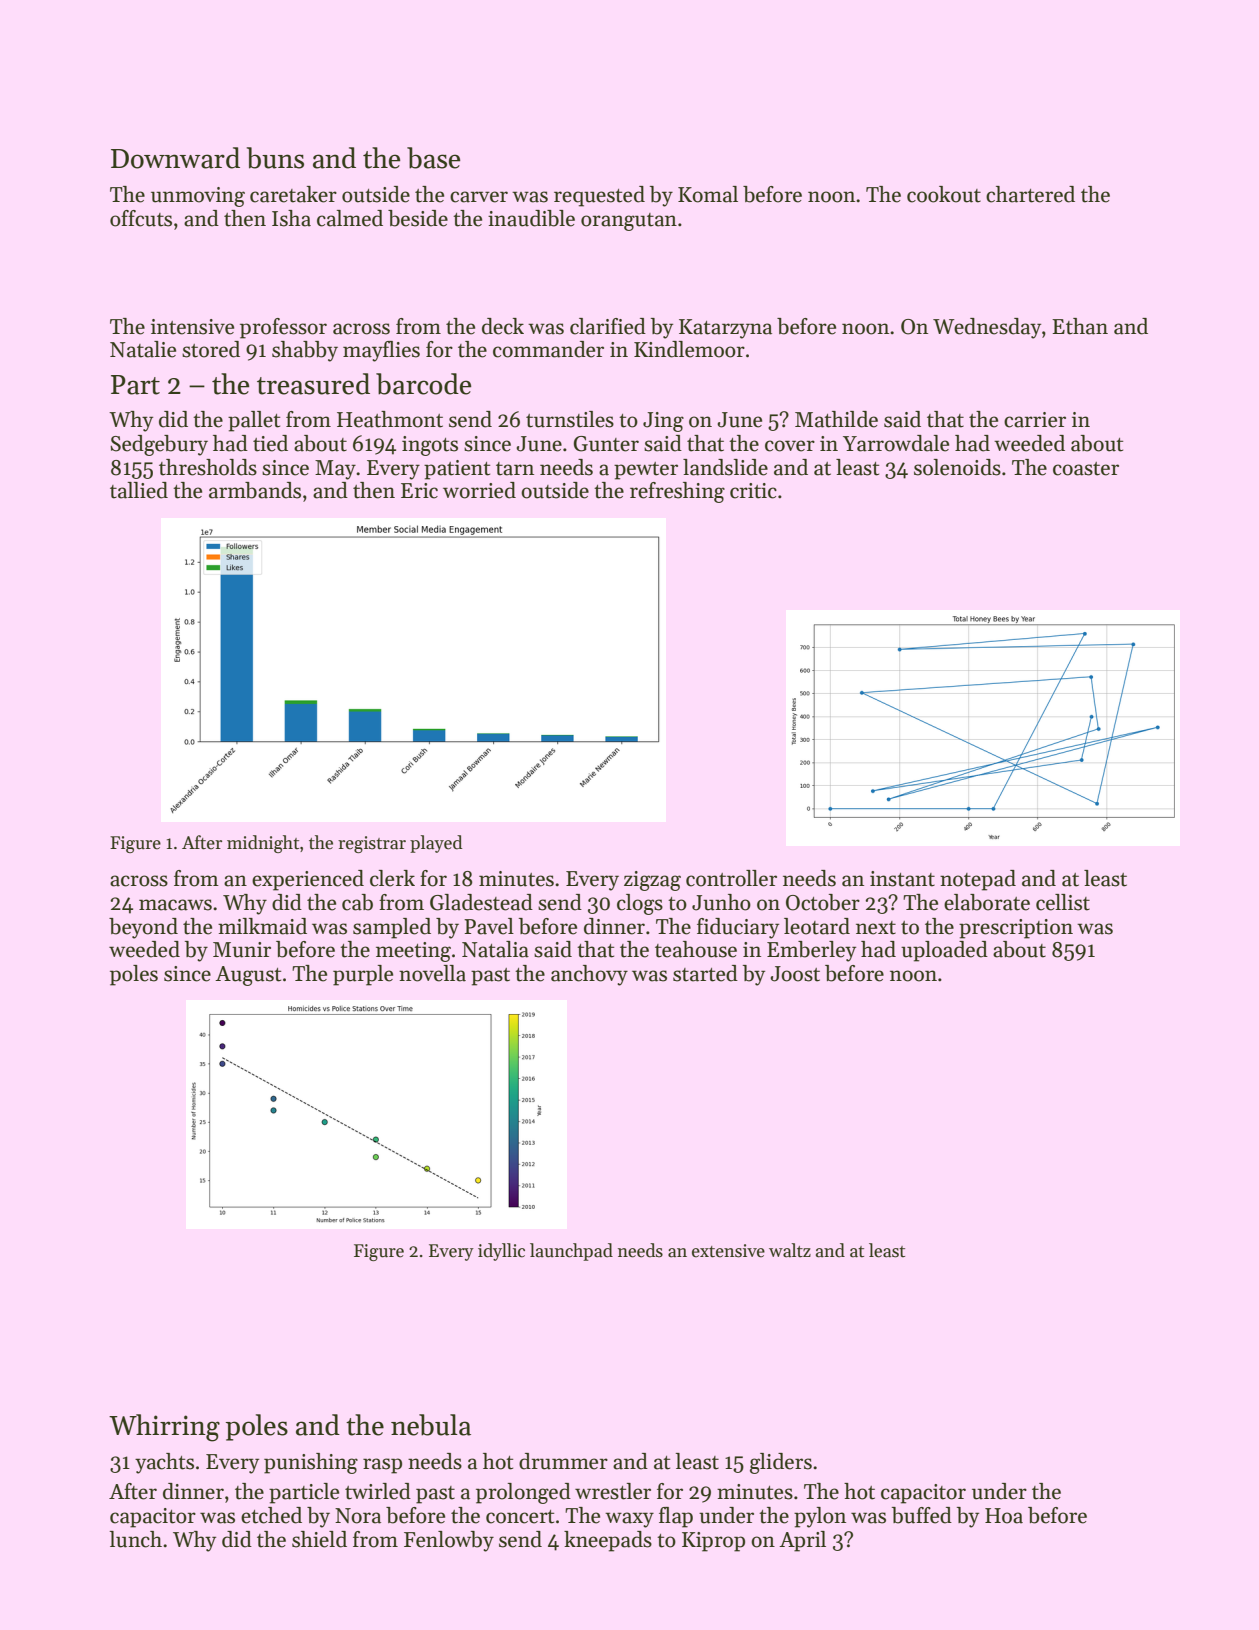  What do you see at coordinates (433, 158) in the image?
I see `base` at bounding box center [433, 158].
